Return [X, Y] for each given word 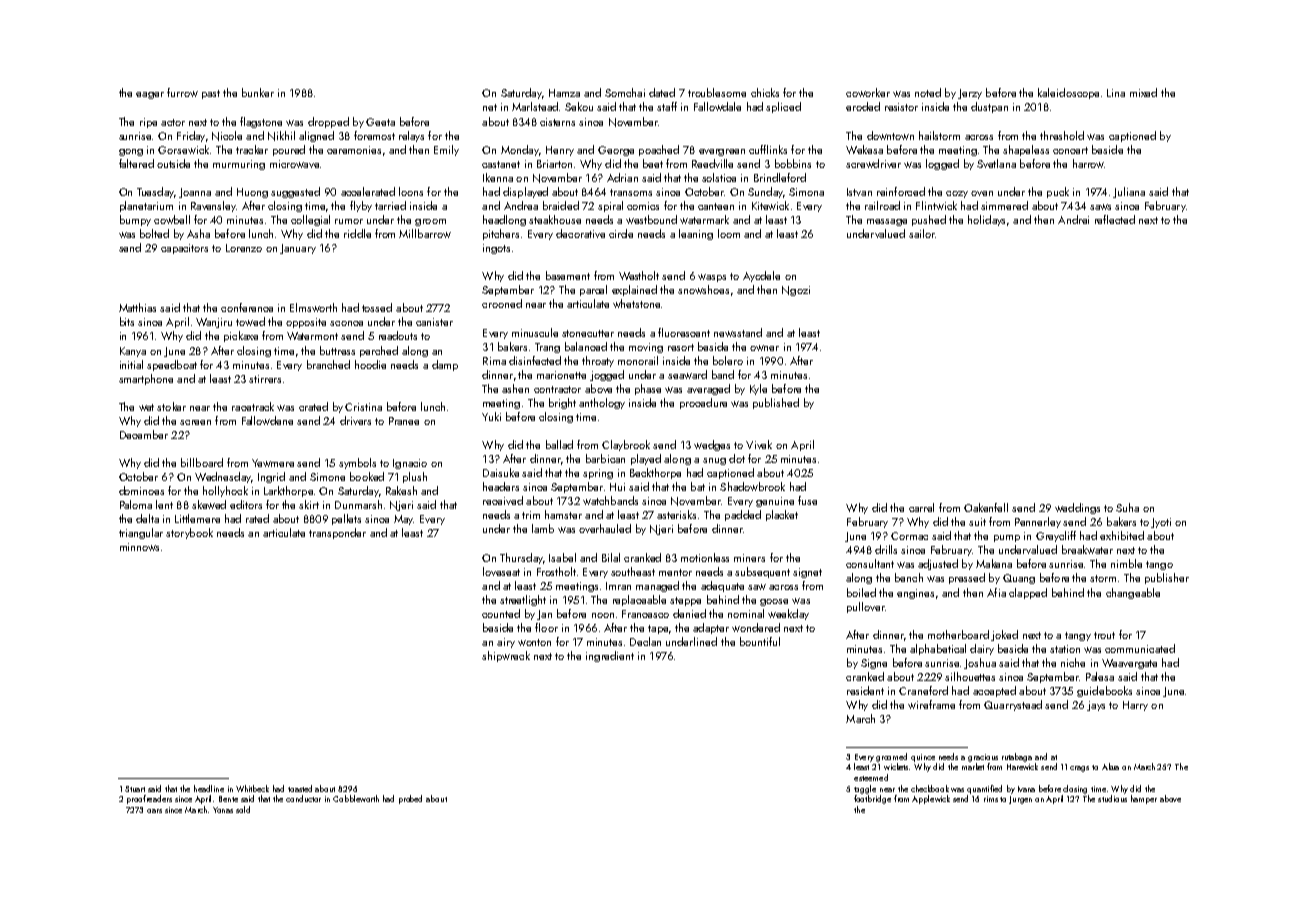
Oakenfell [986, 507]
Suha [1127, 507]
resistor [901, 107]
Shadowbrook [752, 486]
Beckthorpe [655, 473]
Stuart [135, 789]
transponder [337, 533]
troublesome [717, 92]
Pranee [404, 421]
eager [150, 95]
